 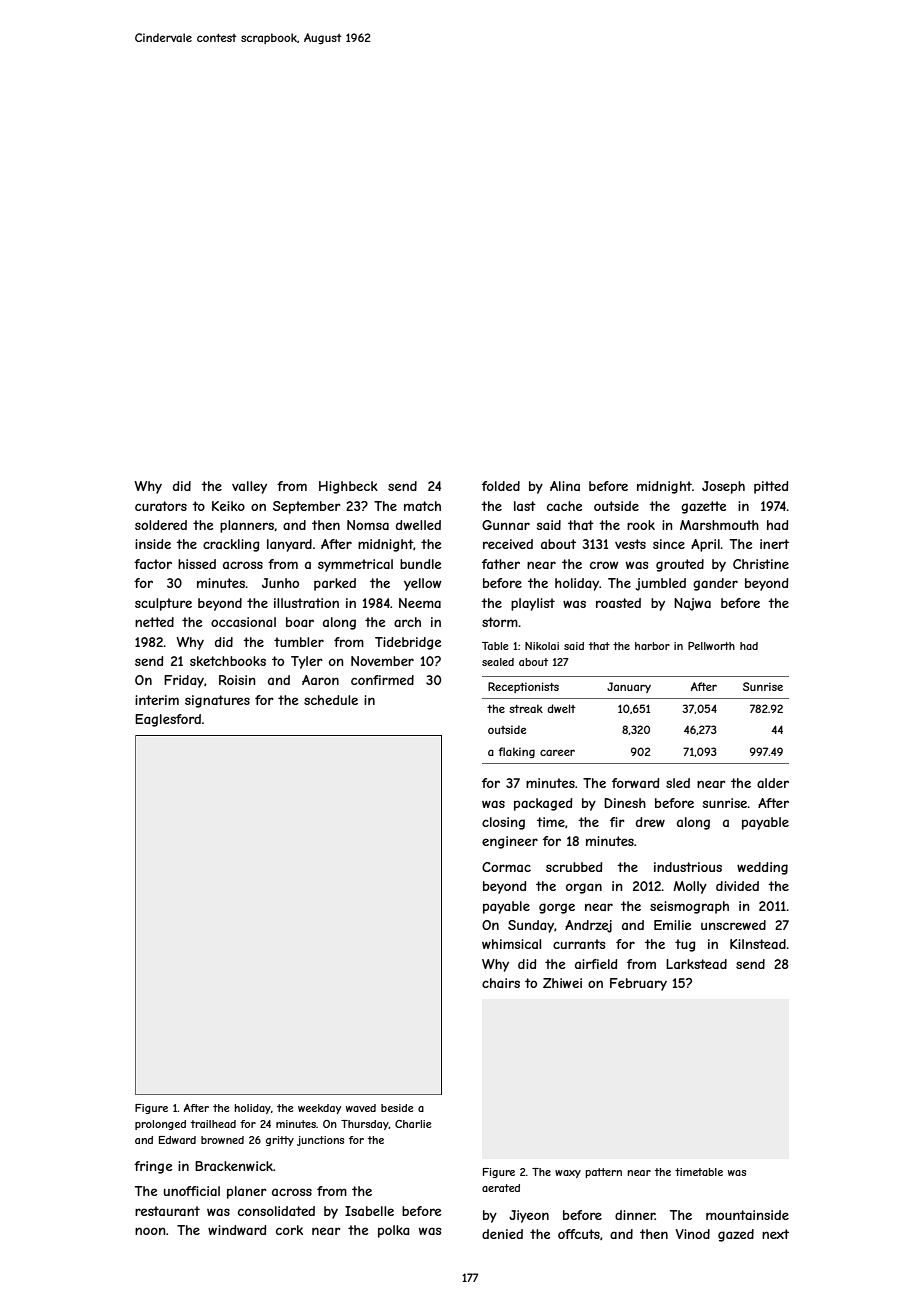 What do you see at coordinates (501, 486) in the page?
I see `folded` at bounding box center [501, 486].
